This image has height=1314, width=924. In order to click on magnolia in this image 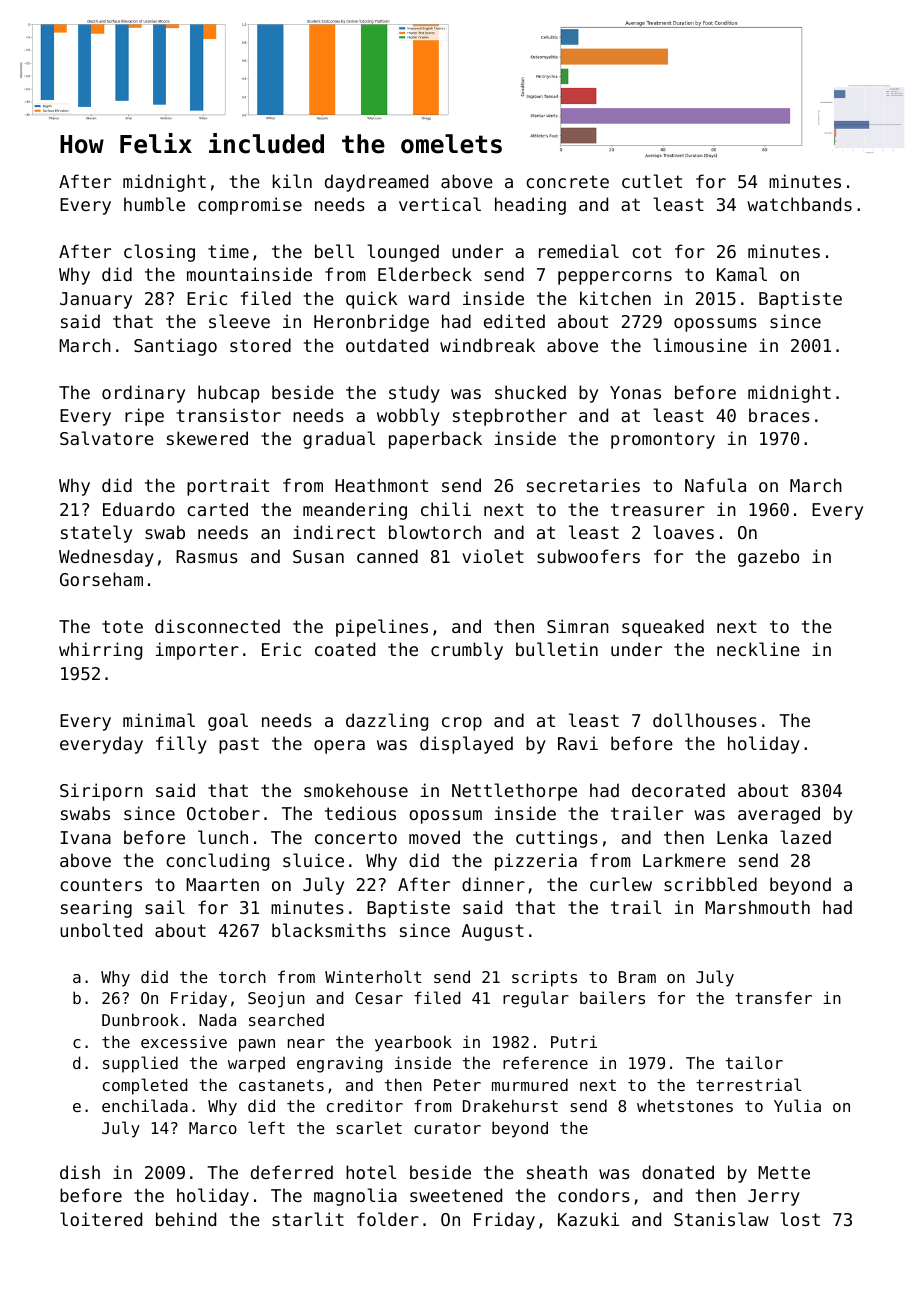, I will do `click(355, 1197)`.
